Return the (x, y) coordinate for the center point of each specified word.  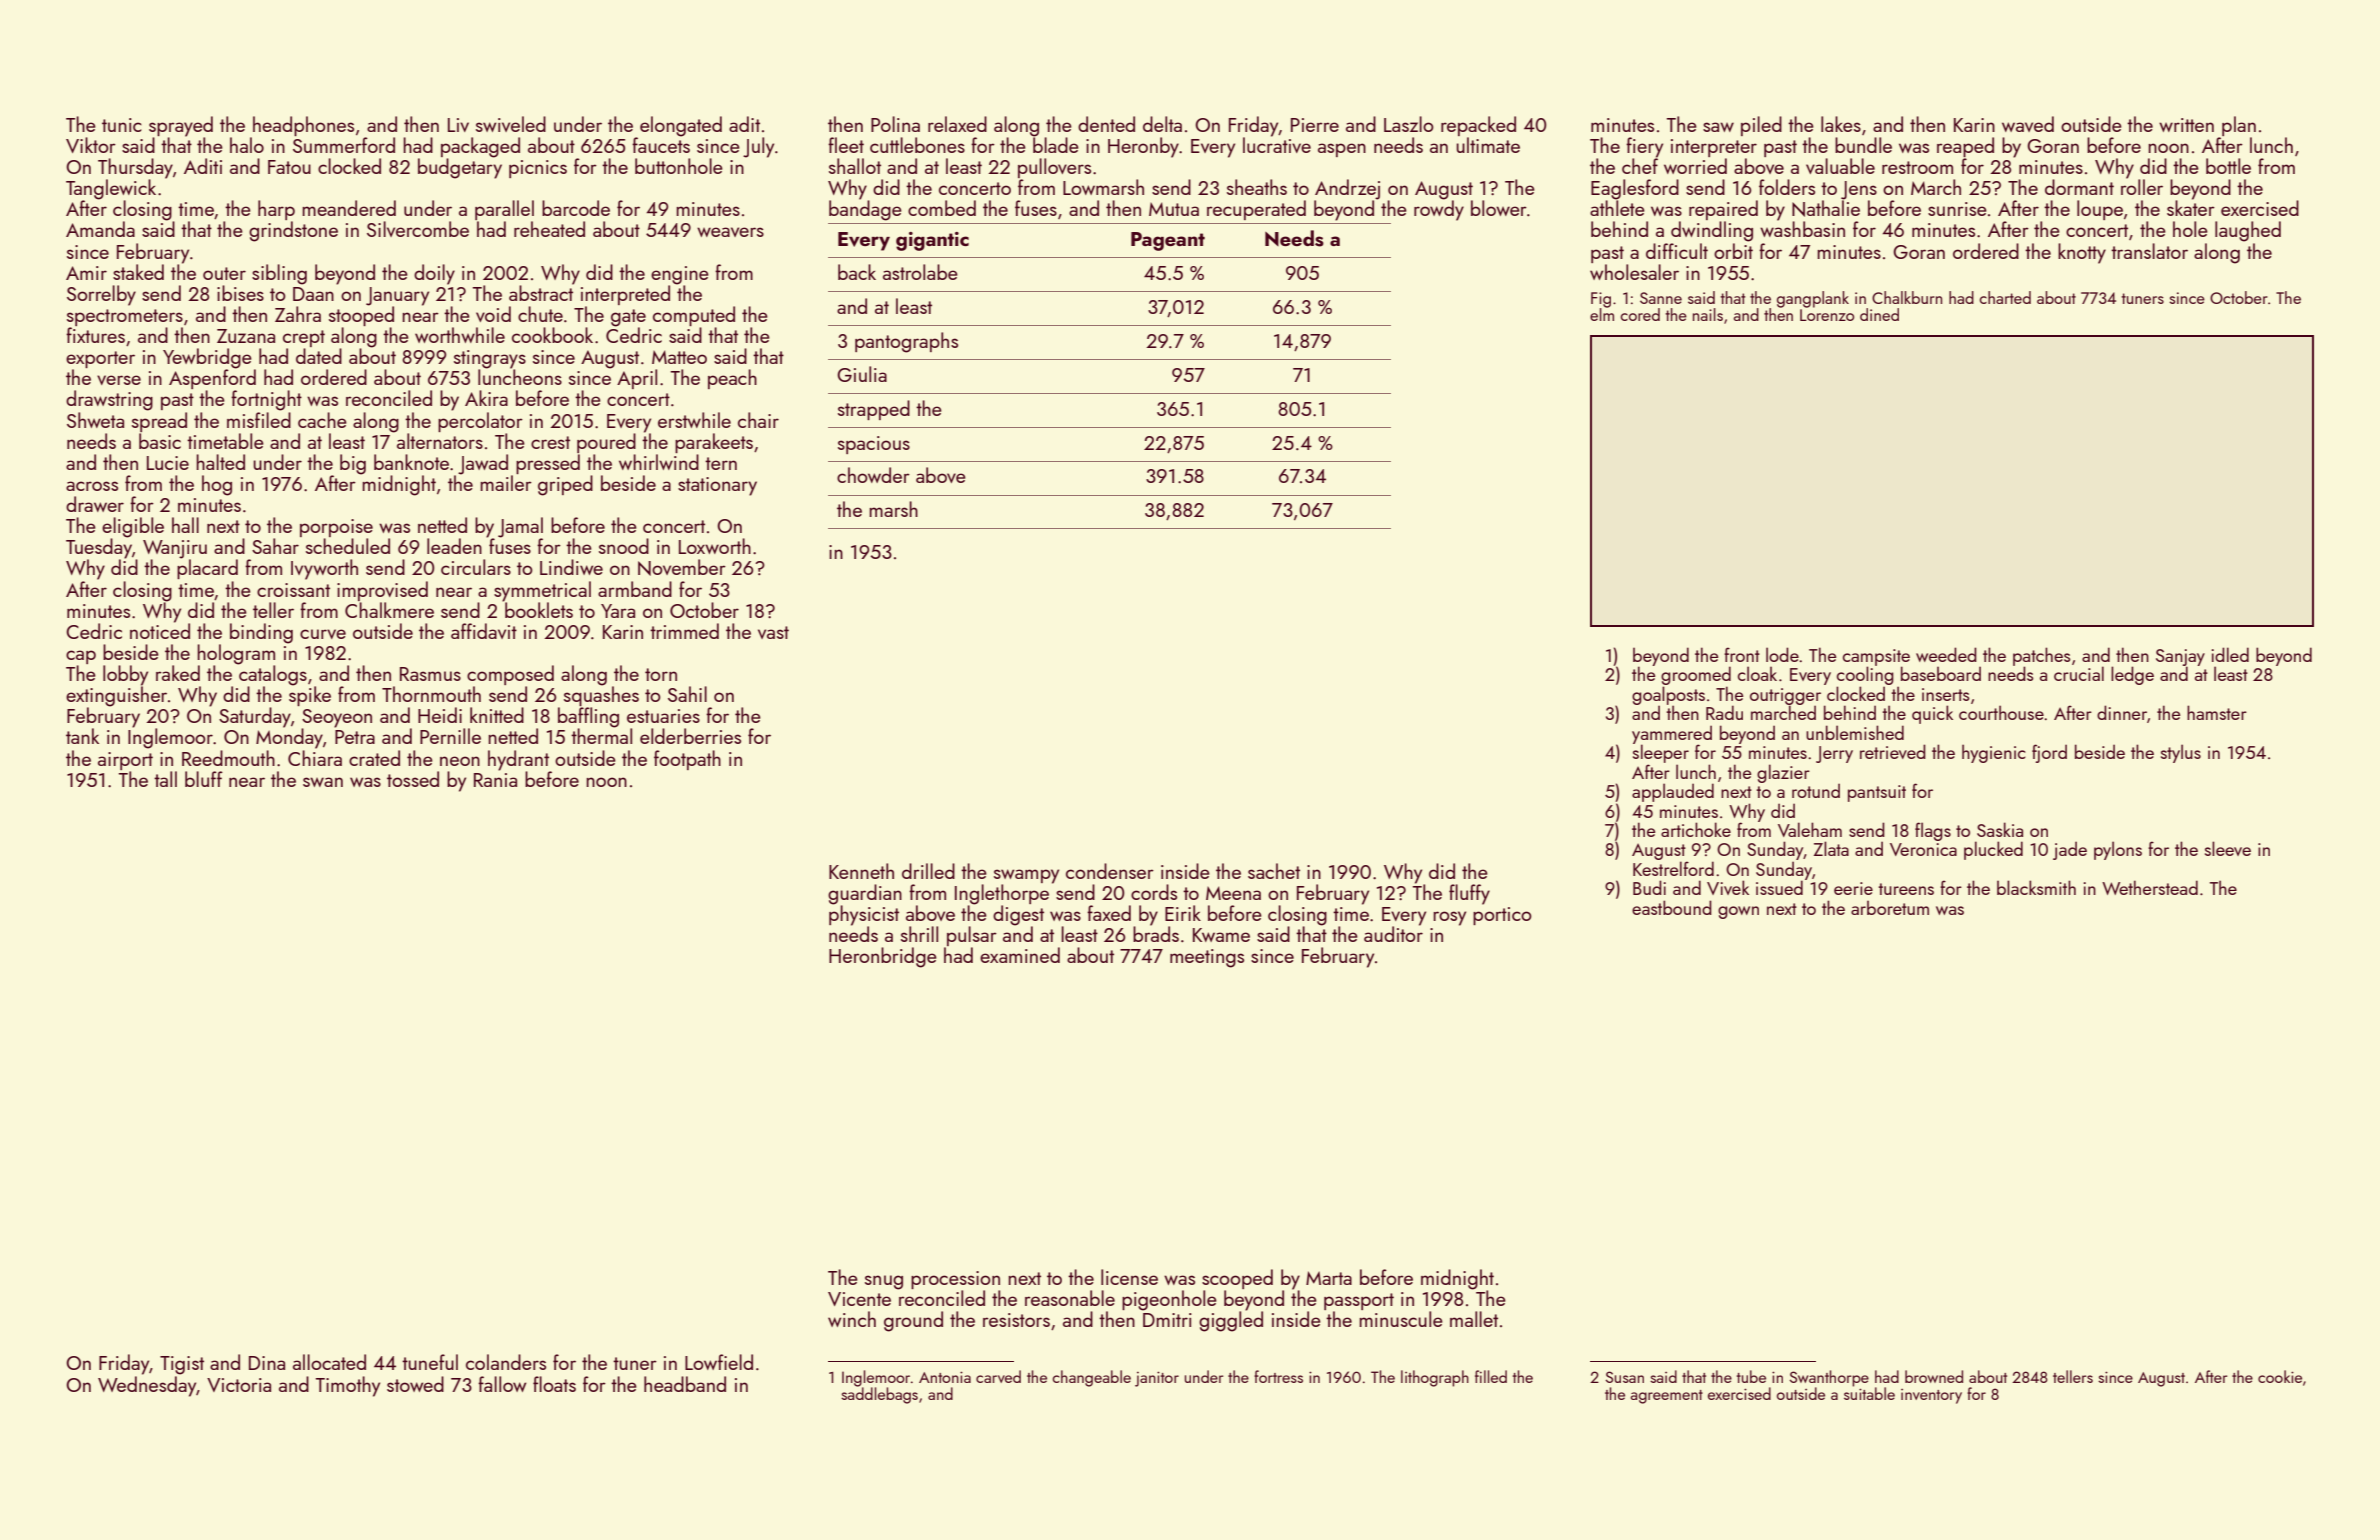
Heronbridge (883, 957)
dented (1106, 124)
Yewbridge (207, 358)
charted (2005, 297)
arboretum (1890, 908)
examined (1020, 955)
